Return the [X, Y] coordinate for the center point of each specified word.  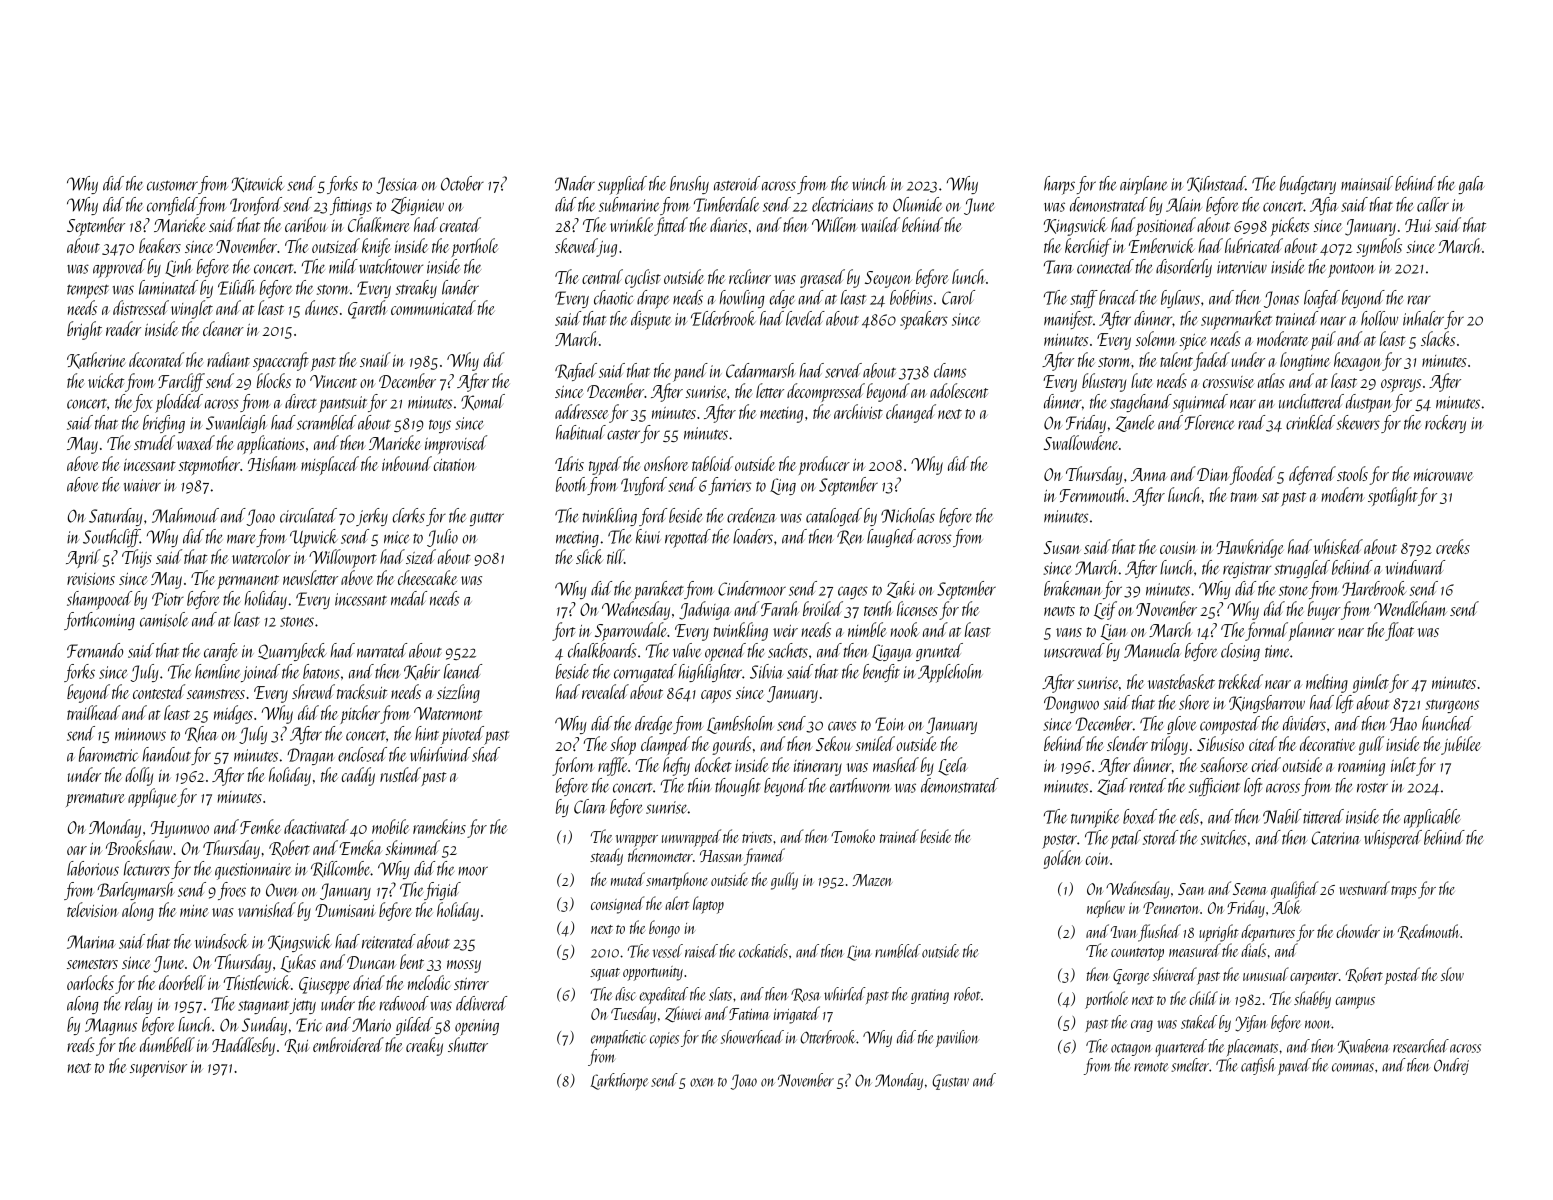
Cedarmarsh [761, 370]
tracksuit [362, 691]
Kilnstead [1216, 184]
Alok [1286, 907]
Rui [297, 1046]
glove [1182, 725]
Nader [575, 183]
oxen [701, 1082]
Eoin [889, 724]
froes [232, 891]
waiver [142, 485]
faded [1211, 361]
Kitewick [258, 184]
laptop [708, 905]
